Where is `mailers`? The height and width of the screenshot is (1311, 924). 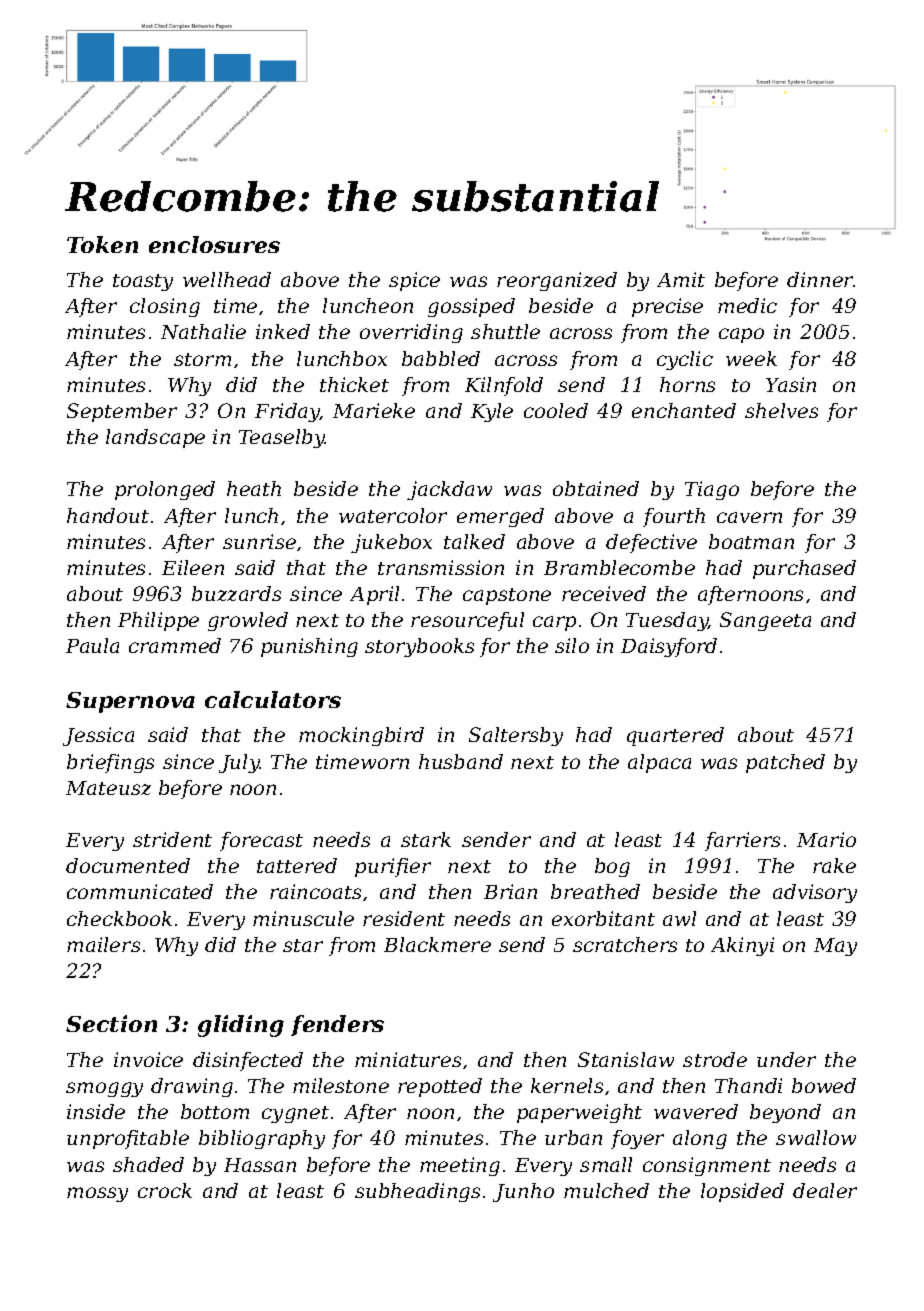
mailers is located at coordinates (103, 944).
